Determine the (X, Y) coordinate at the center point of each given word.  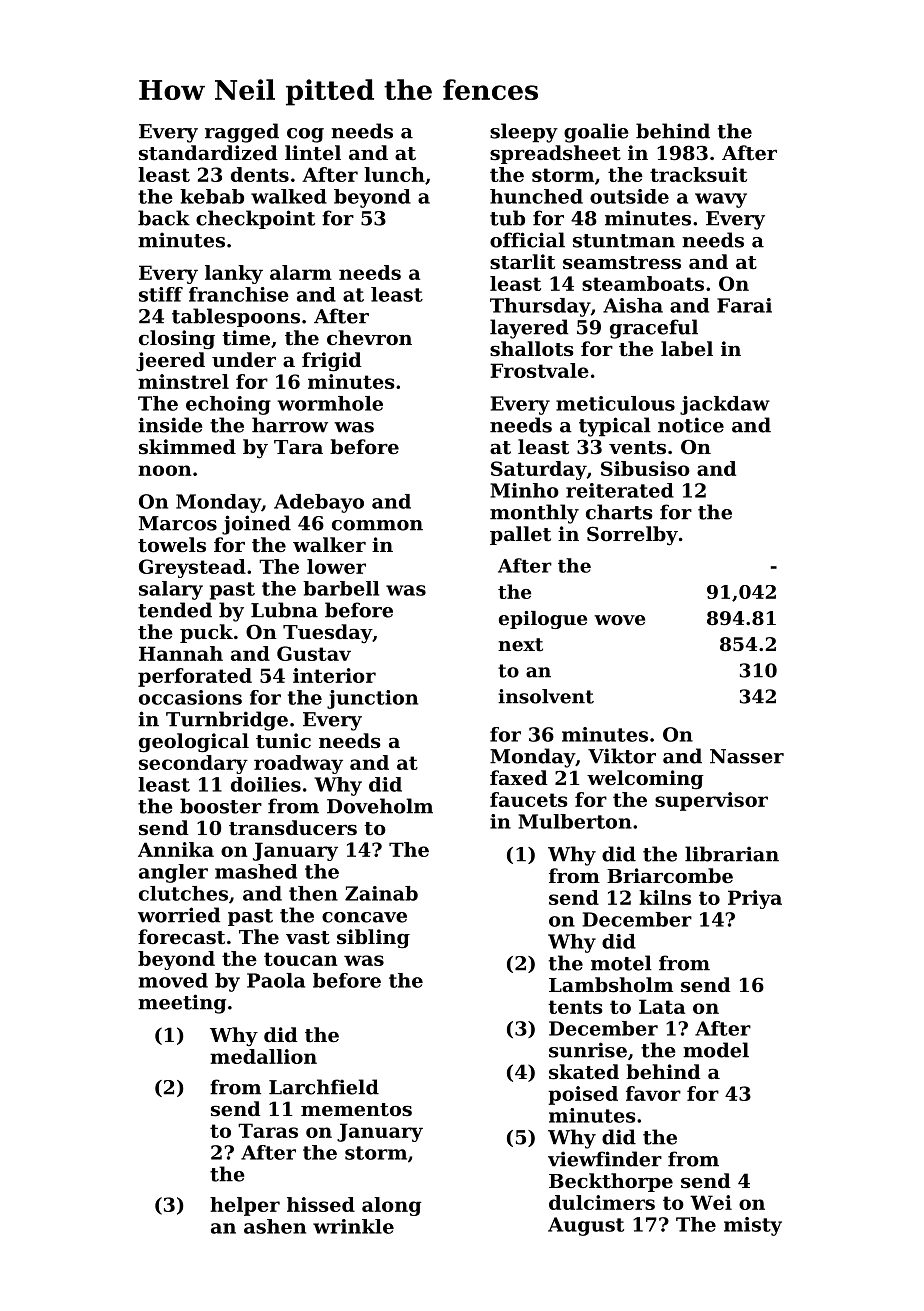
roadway (298, 764)
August (586, 1226)
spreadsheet (555, 154)
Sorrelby (632, 536)
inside (170, 425)
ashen (275, 1226)
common (377, 525)
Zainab (381, 893)
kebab (212, 196)
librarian (732, 854)
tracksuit (698, 174)
